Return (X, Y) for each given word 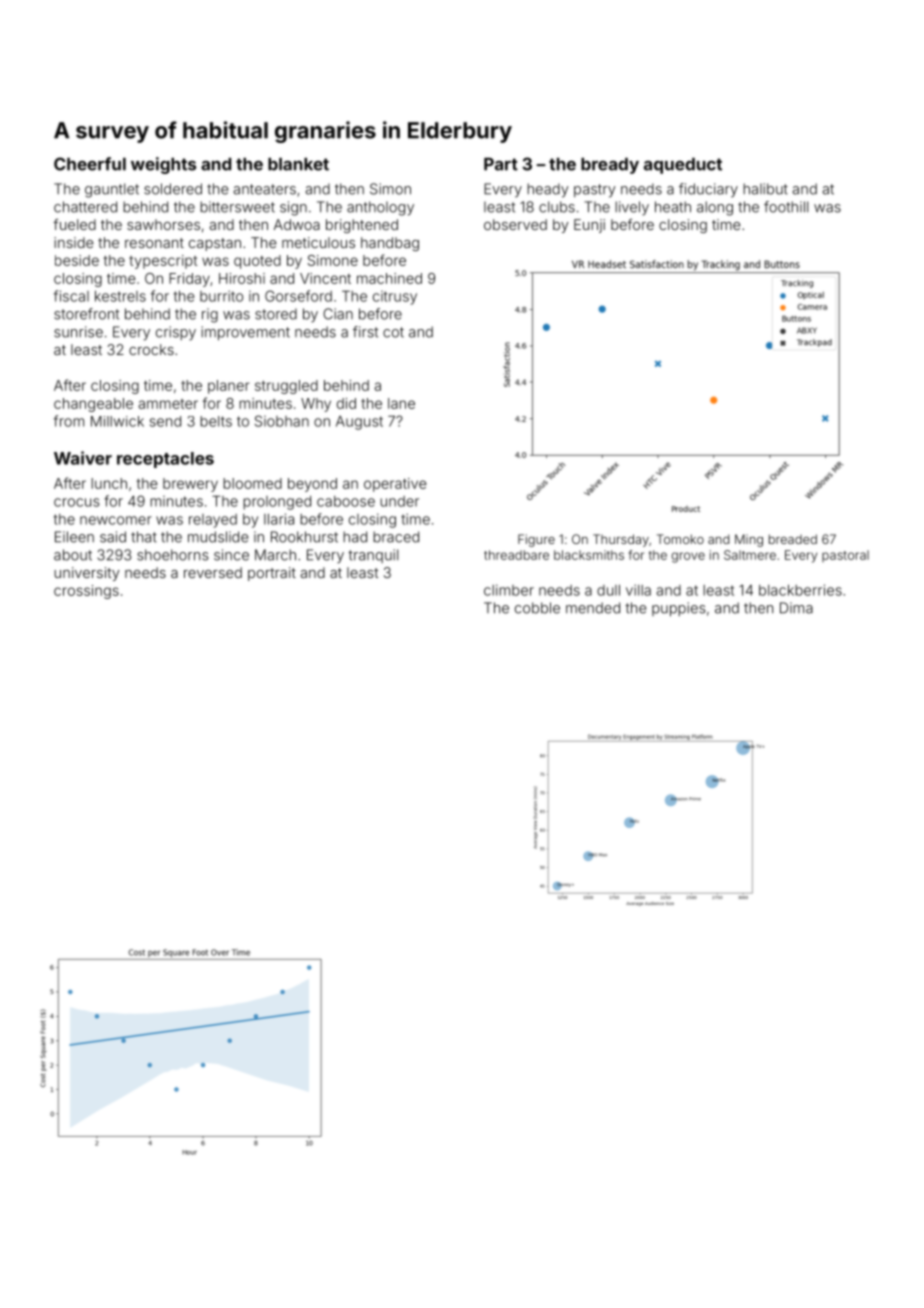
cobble (537, 608)
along (715, 208)
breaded (793, 539)
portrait (272, 574)
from (69, 421)
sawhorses (163, 224)
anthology (380, 208)
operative (395, 485)
